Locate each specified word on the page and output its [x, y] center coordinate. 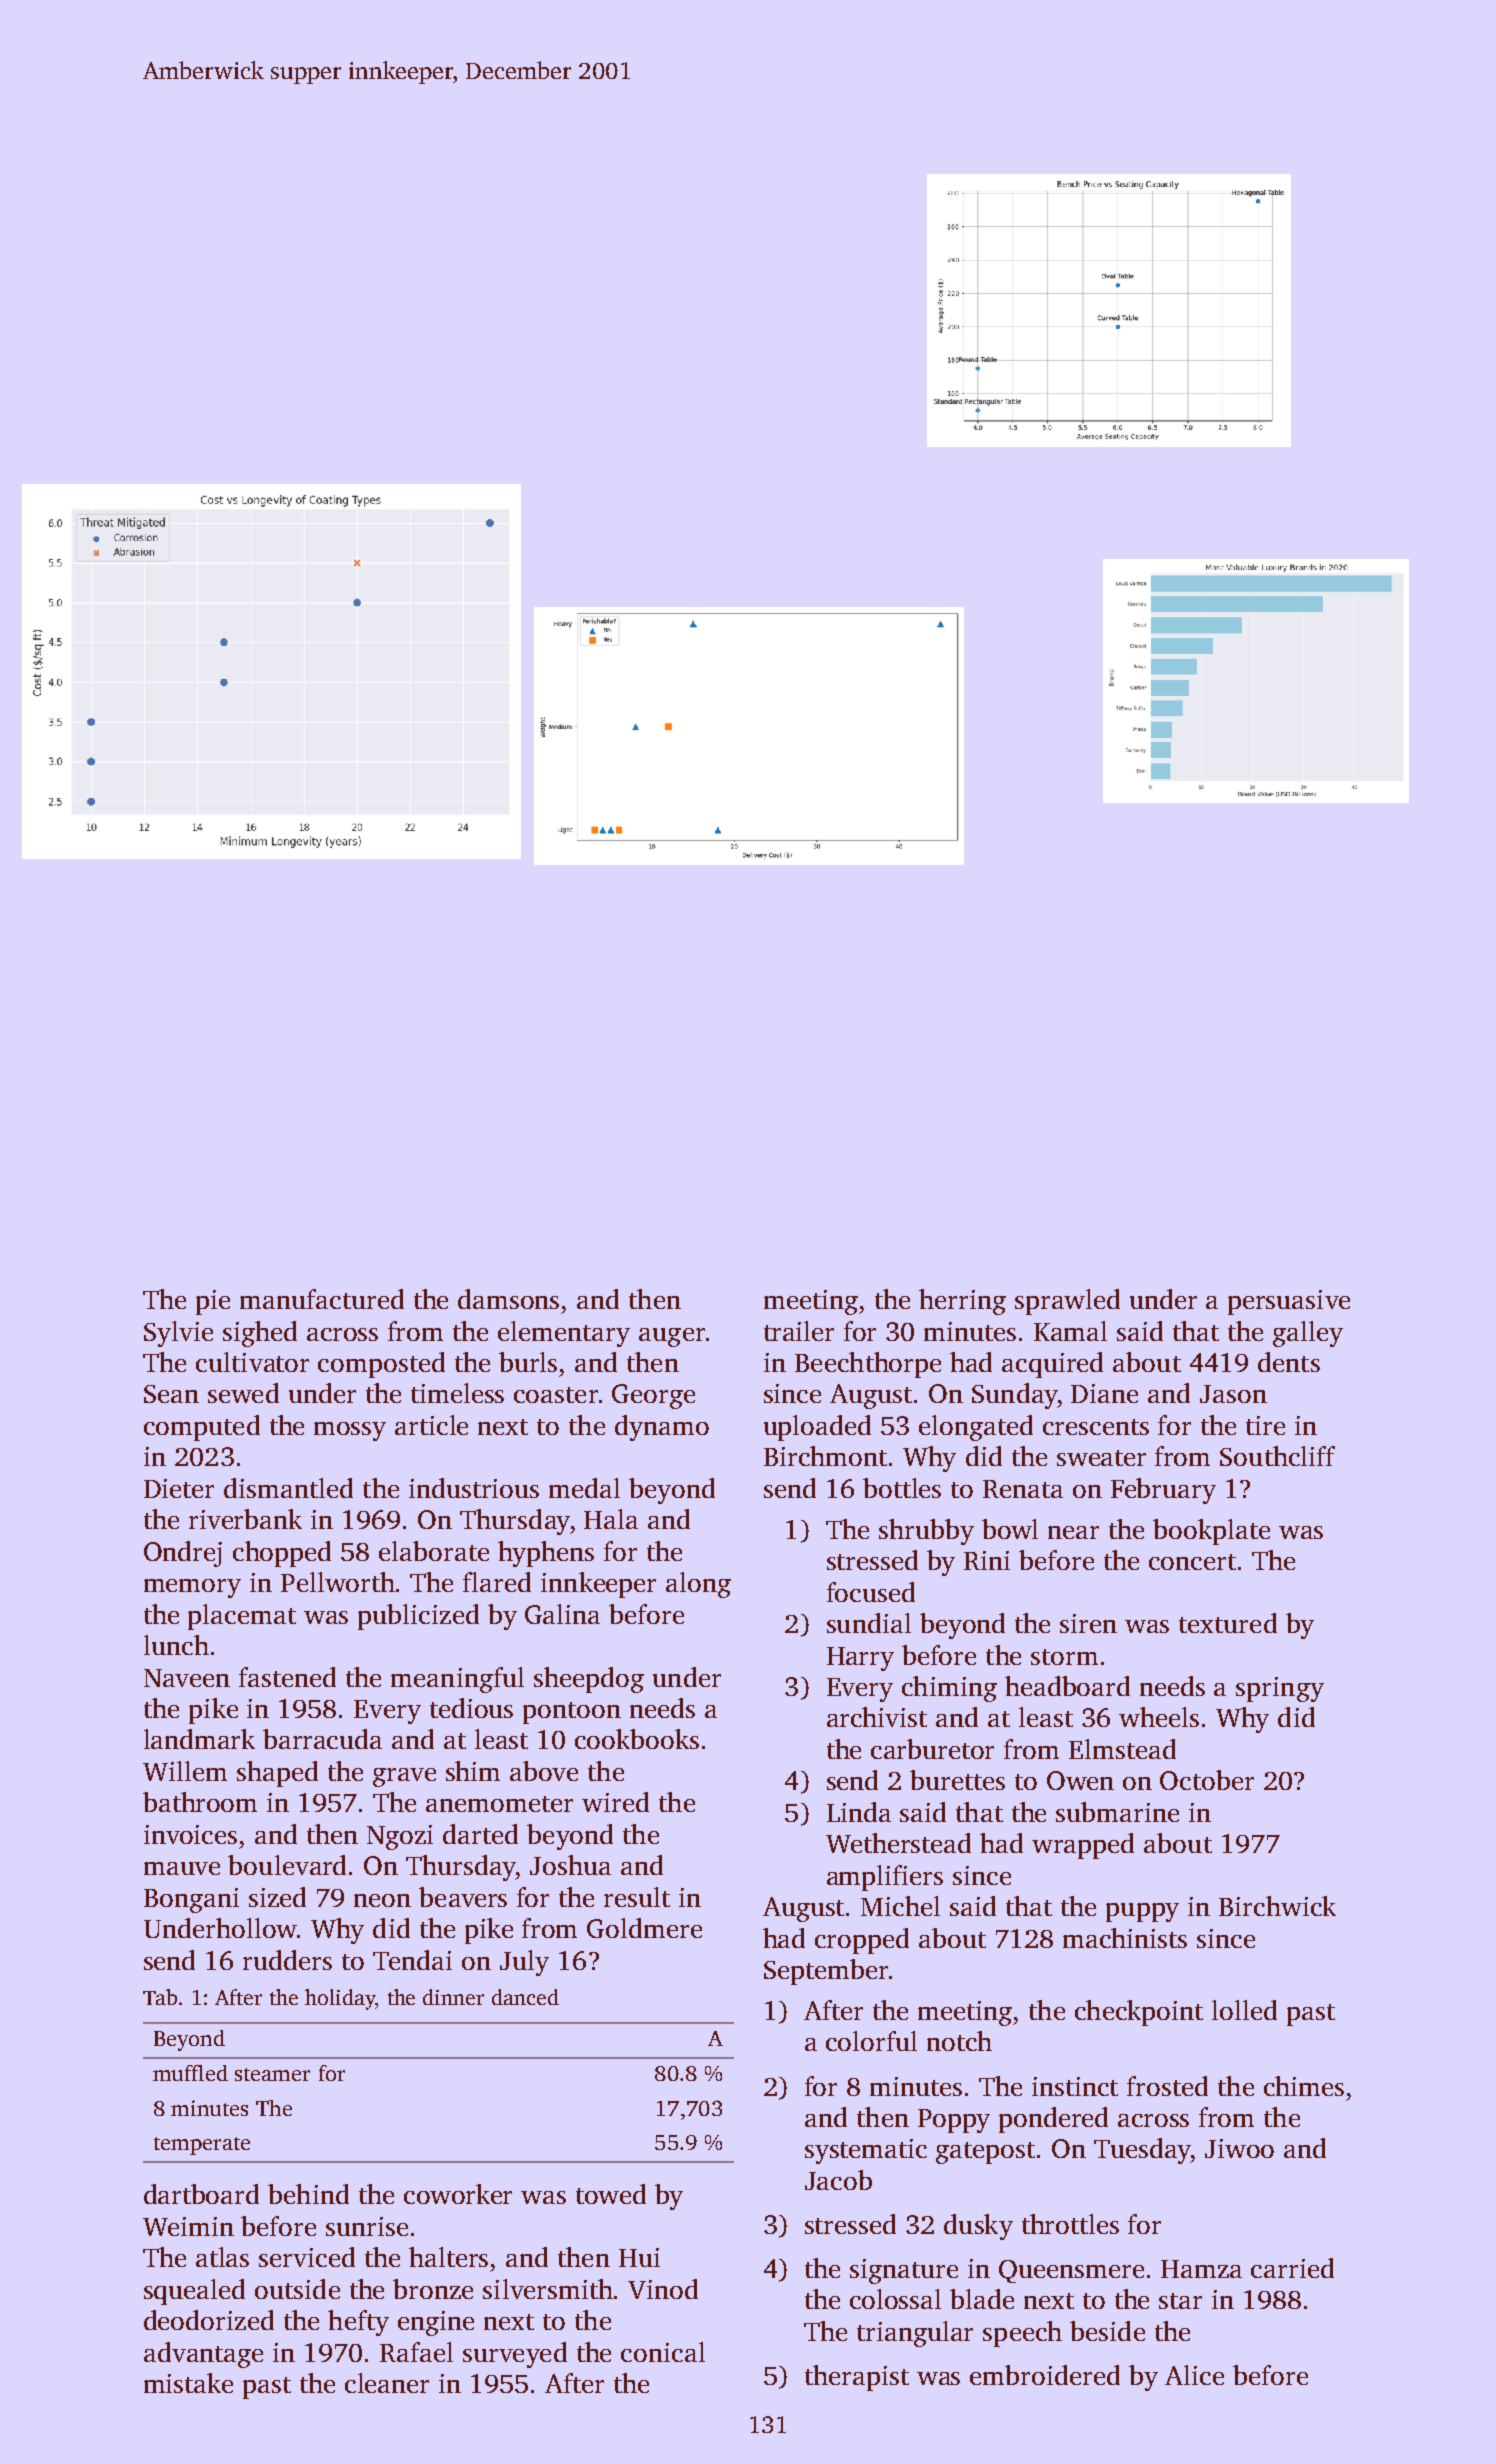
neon [382, 1900]
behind [308, 2194]
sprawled [1067, 1302]
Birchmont [825, 1456]
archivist [877, 1717]
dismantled [288, 1488]
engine [436, 2323]
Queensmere [1071, 2271]
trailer [799, 1331]
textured [1228, 1623]
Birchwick [1277, 1906]
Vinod [663, 2289]
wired [615, 1802]
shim [473, 1771]
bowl [1010, 1529]
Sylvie [178, 1334]
